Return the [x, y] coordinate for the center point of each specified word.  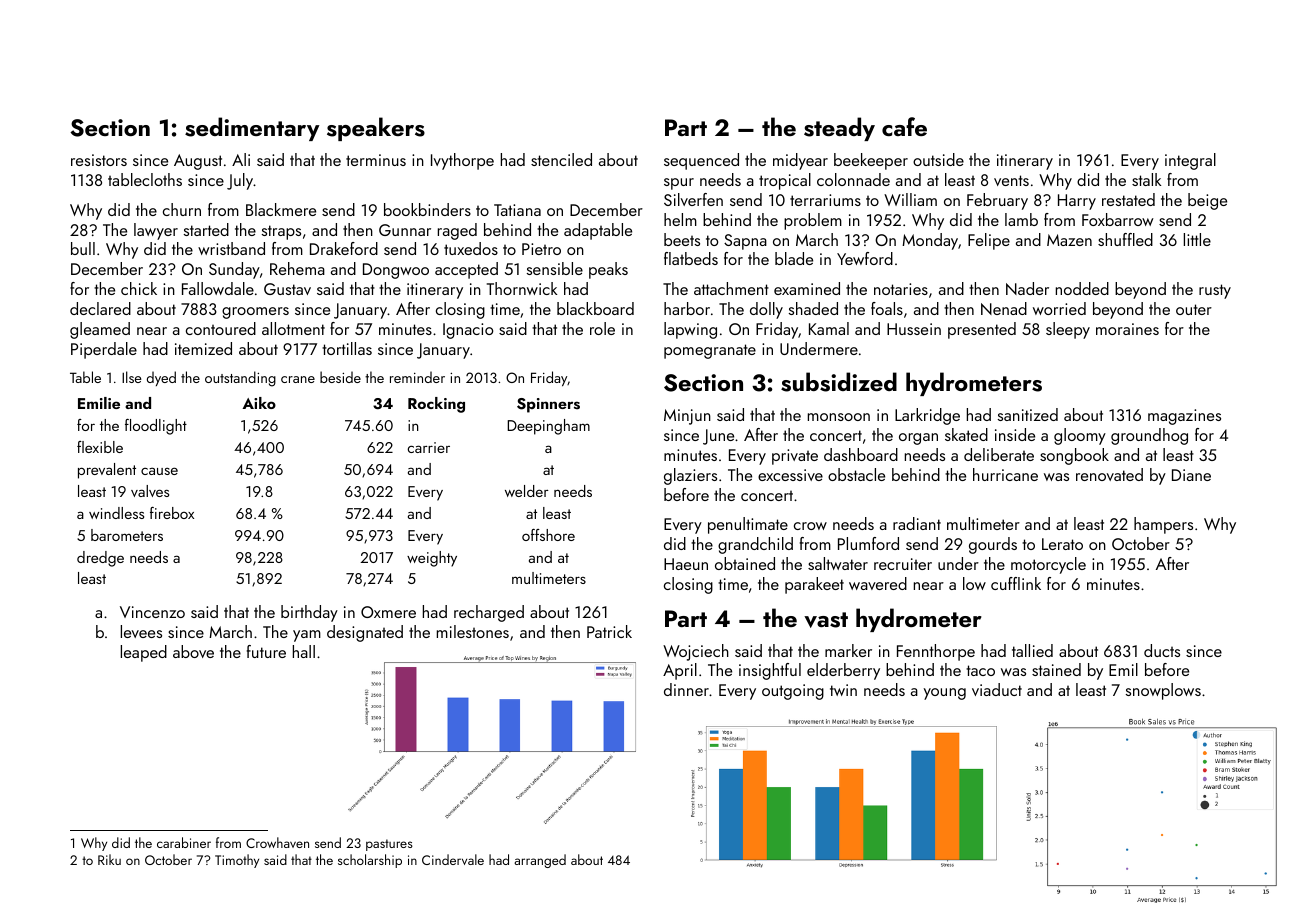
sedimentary [252, 129]
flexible [100, 447]
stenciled [561, 159]
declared [100, 308]
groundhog [1149, 436]
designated [365, 633]
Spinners [548, 405]
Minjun [687, 417]
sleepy [1068, 330]
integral [1190, 161]
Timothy [237, 861]
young [945, 694]
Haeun [686, 564]
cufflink [1016, 583]
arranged [540, 861]
